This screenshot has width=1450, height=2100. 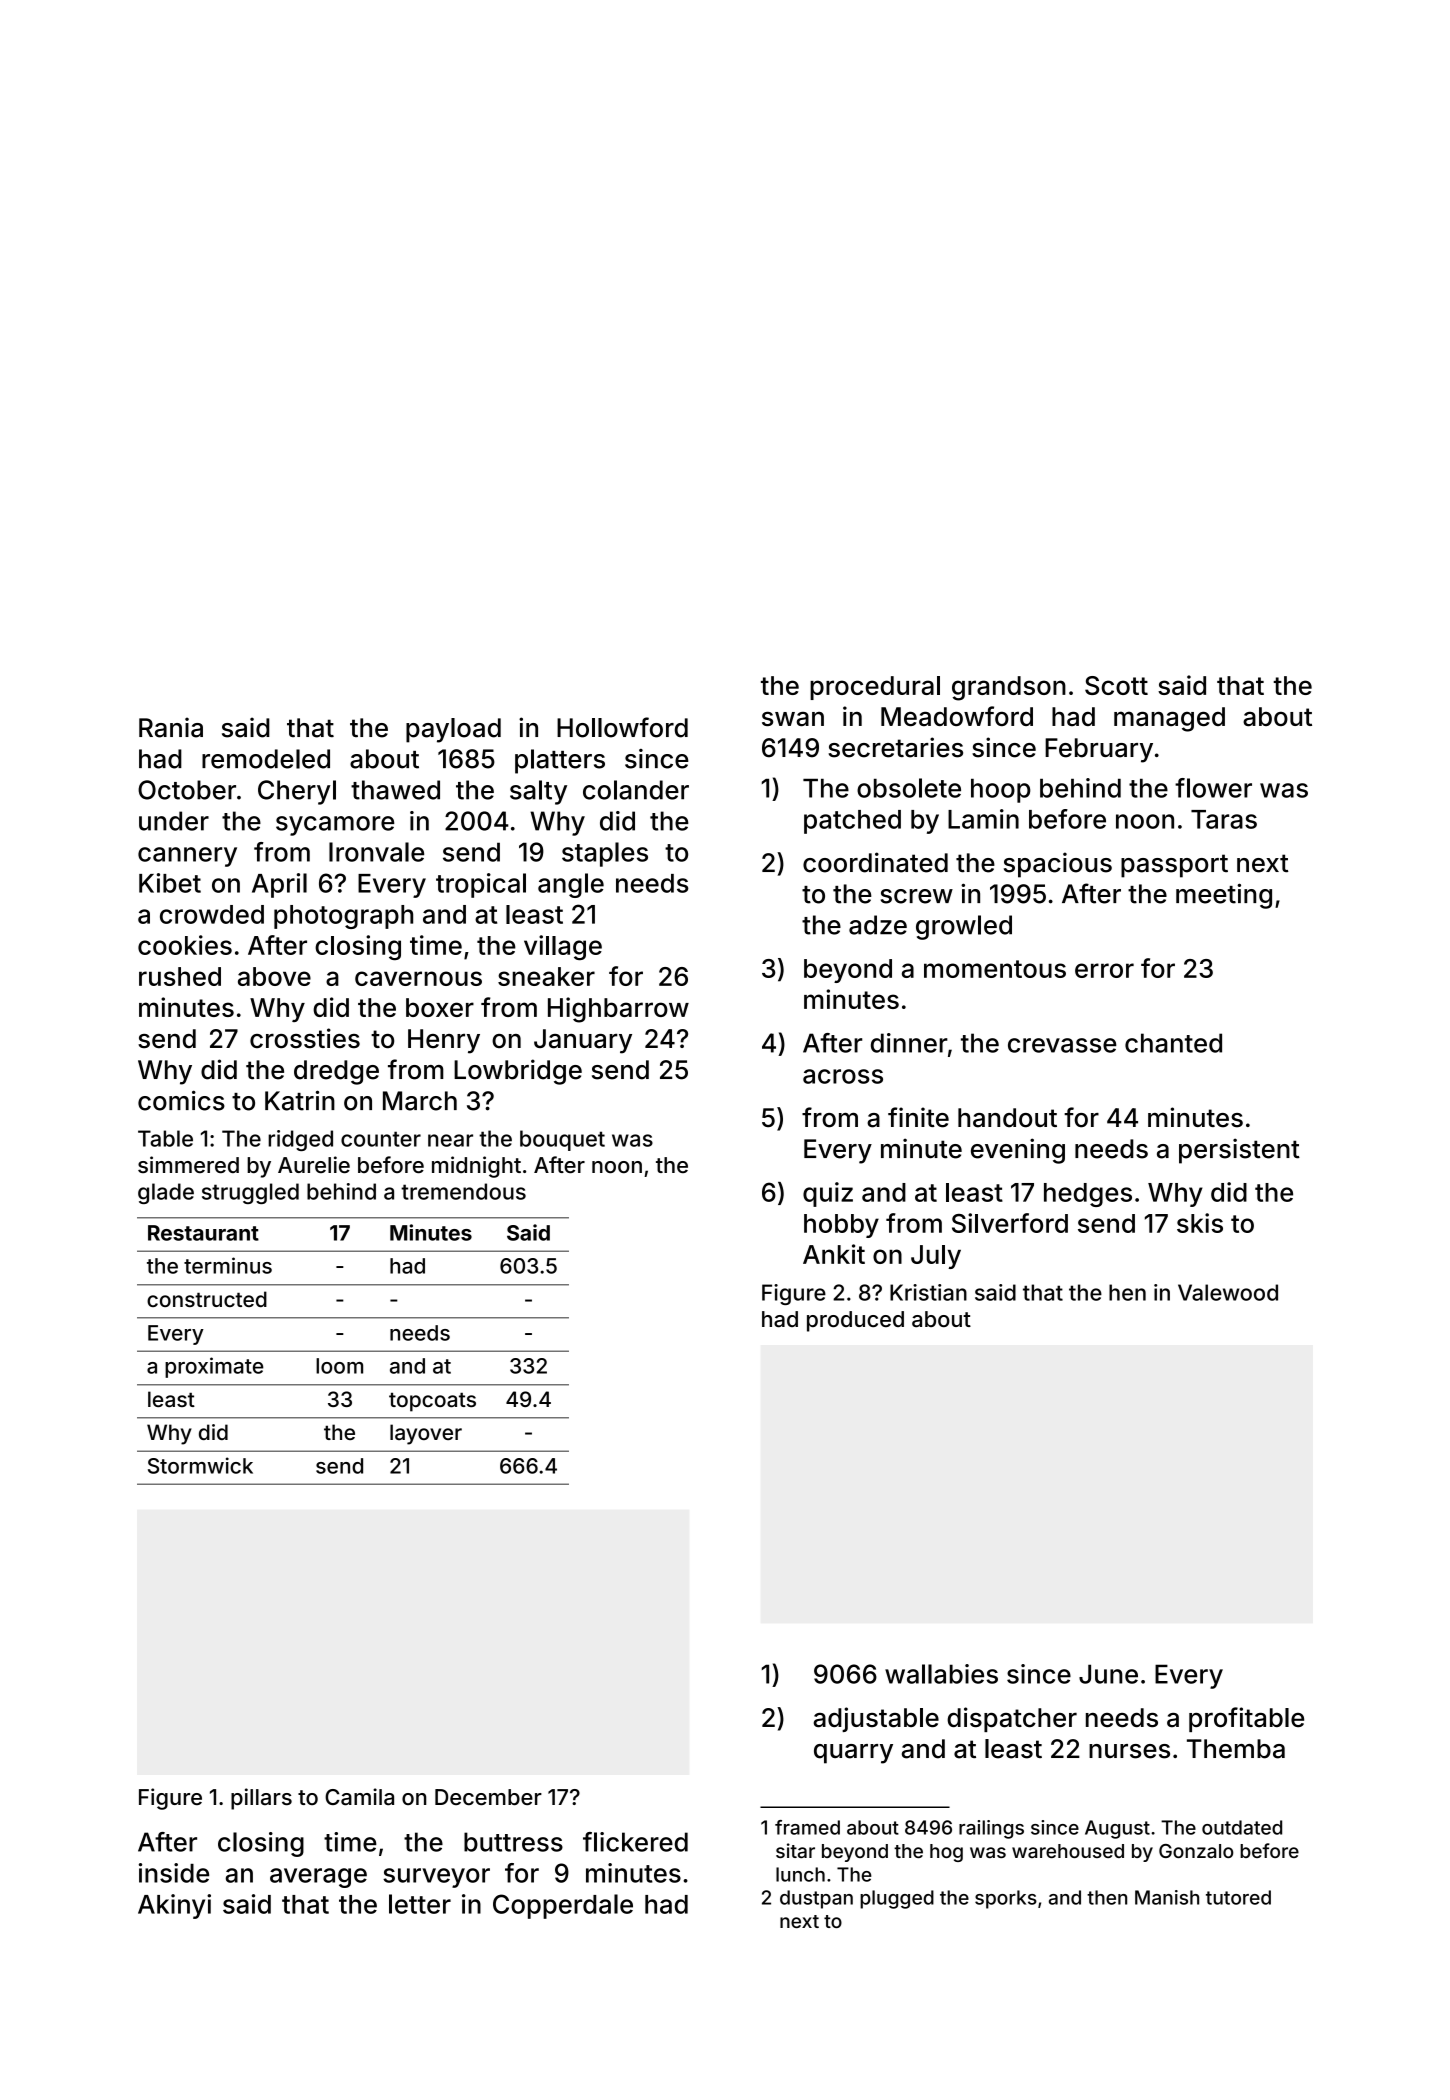 I want to click on sporks, so click(x=1006, y=1899).
